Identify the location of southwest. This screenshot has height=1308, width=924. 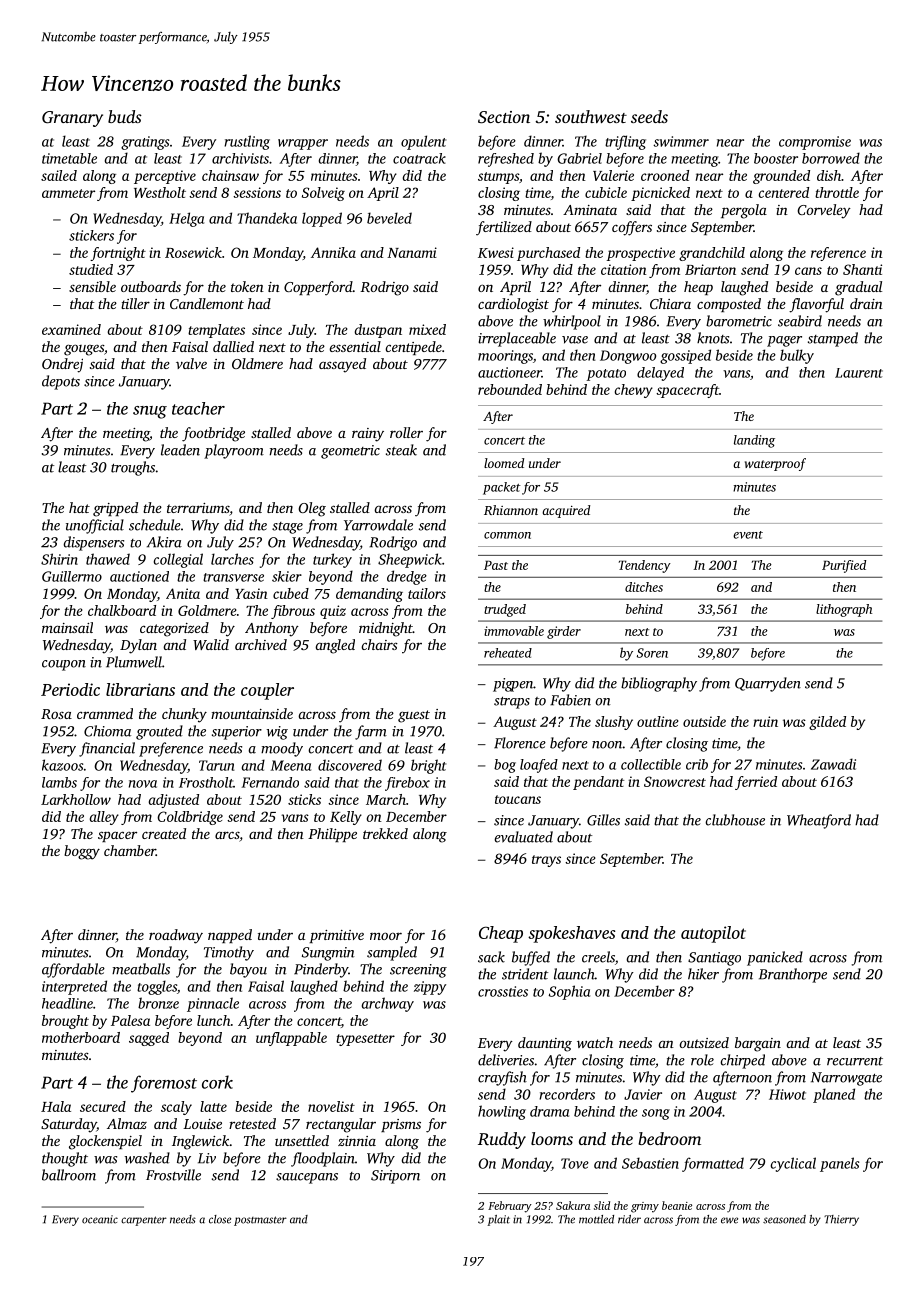
(591, 116).
